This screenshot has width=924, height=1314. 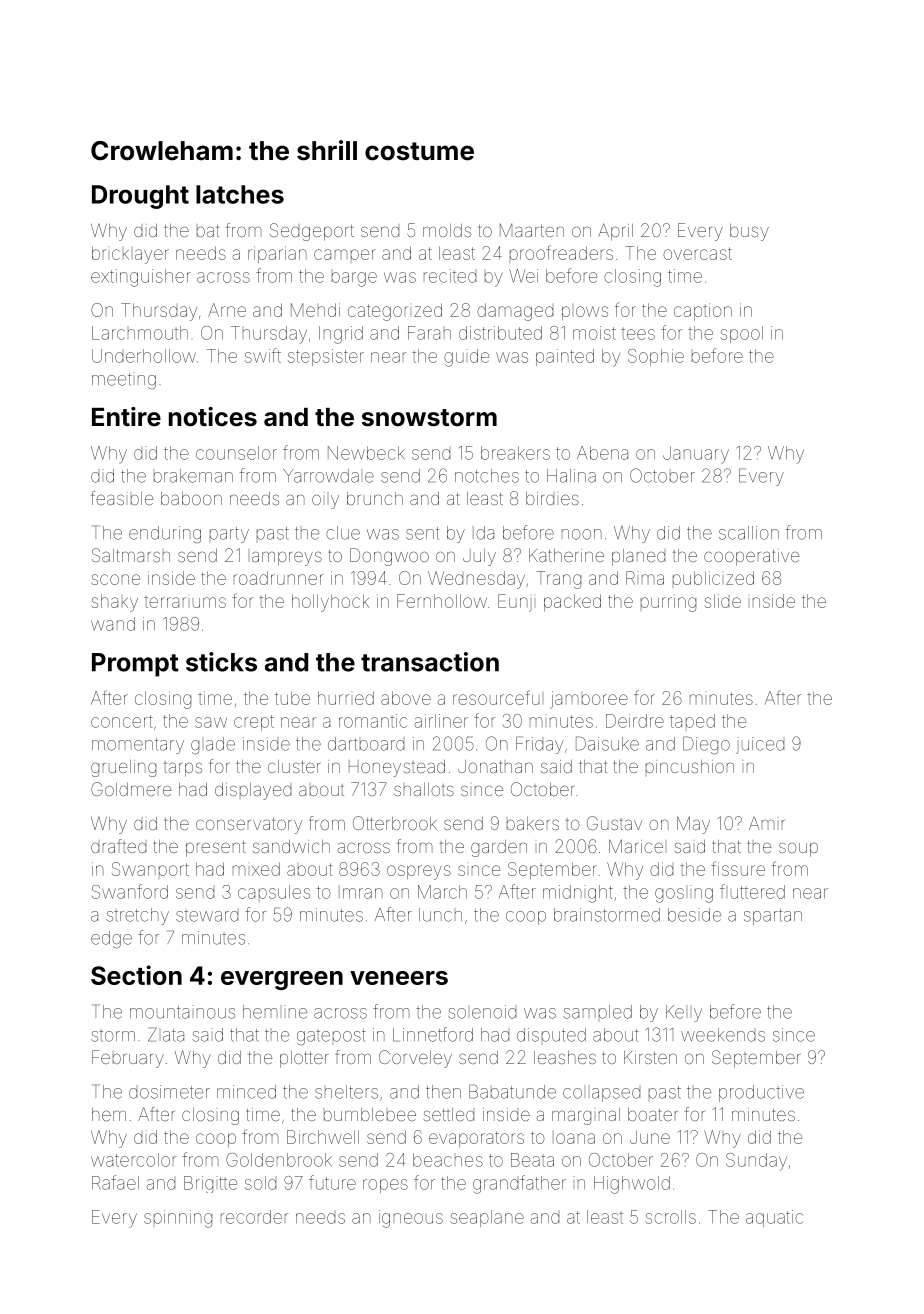 I want to click on recorder, so click(x=254, y=1217).
